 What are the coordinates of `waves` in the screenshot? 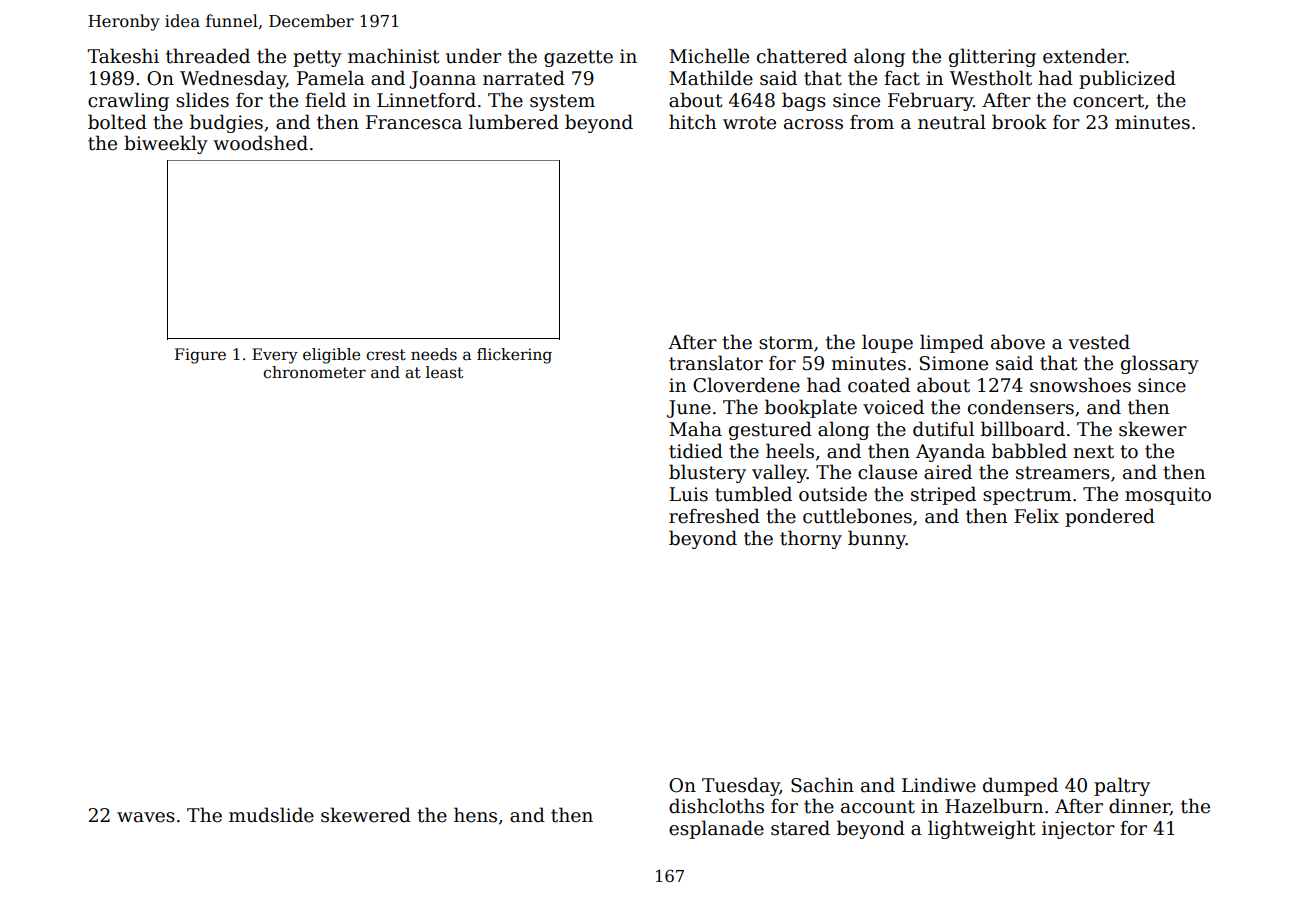 It's located at (146, 817).
